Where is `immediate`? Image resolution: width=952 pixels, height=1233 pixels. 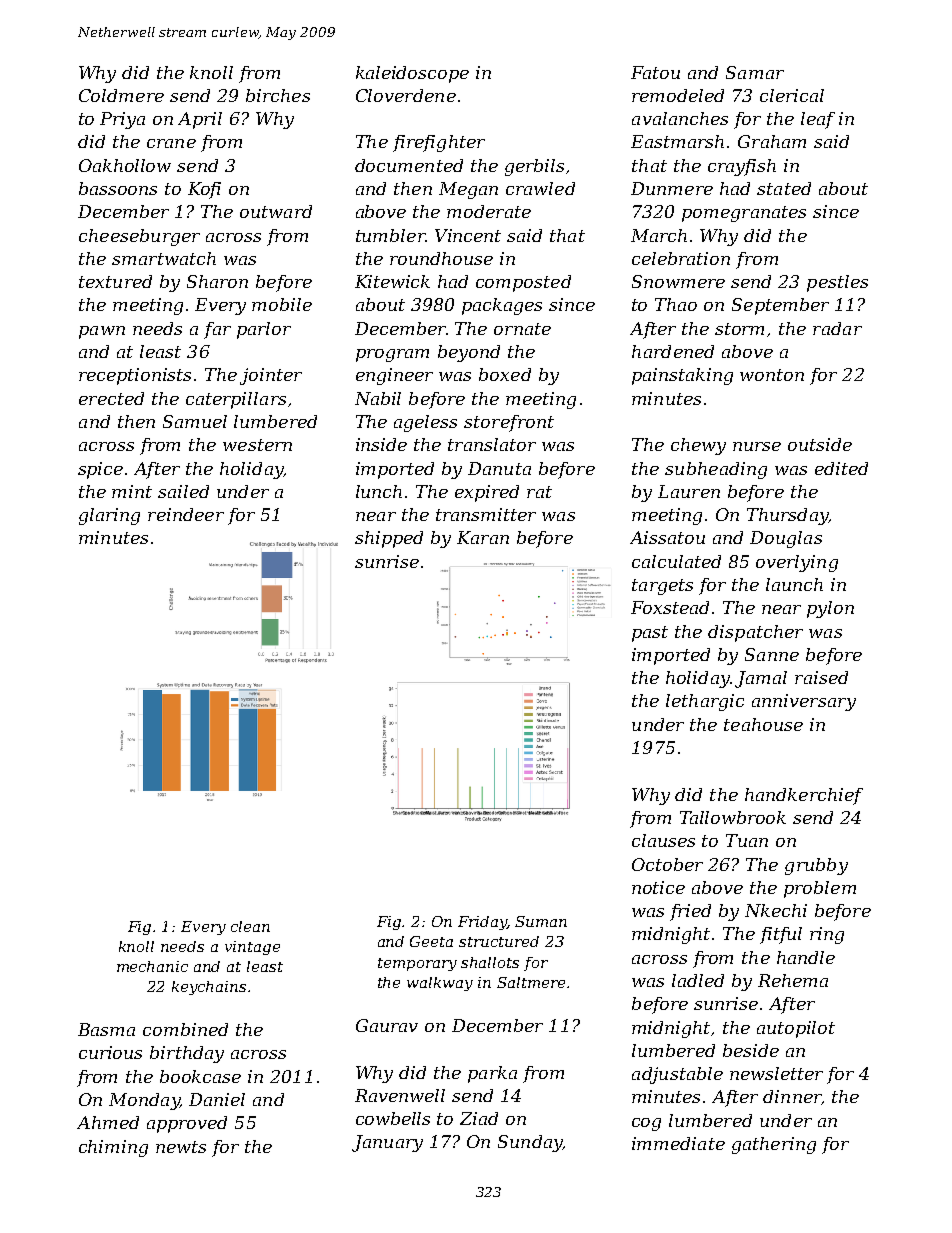 immediate is located at coordinates (678, 1143).
